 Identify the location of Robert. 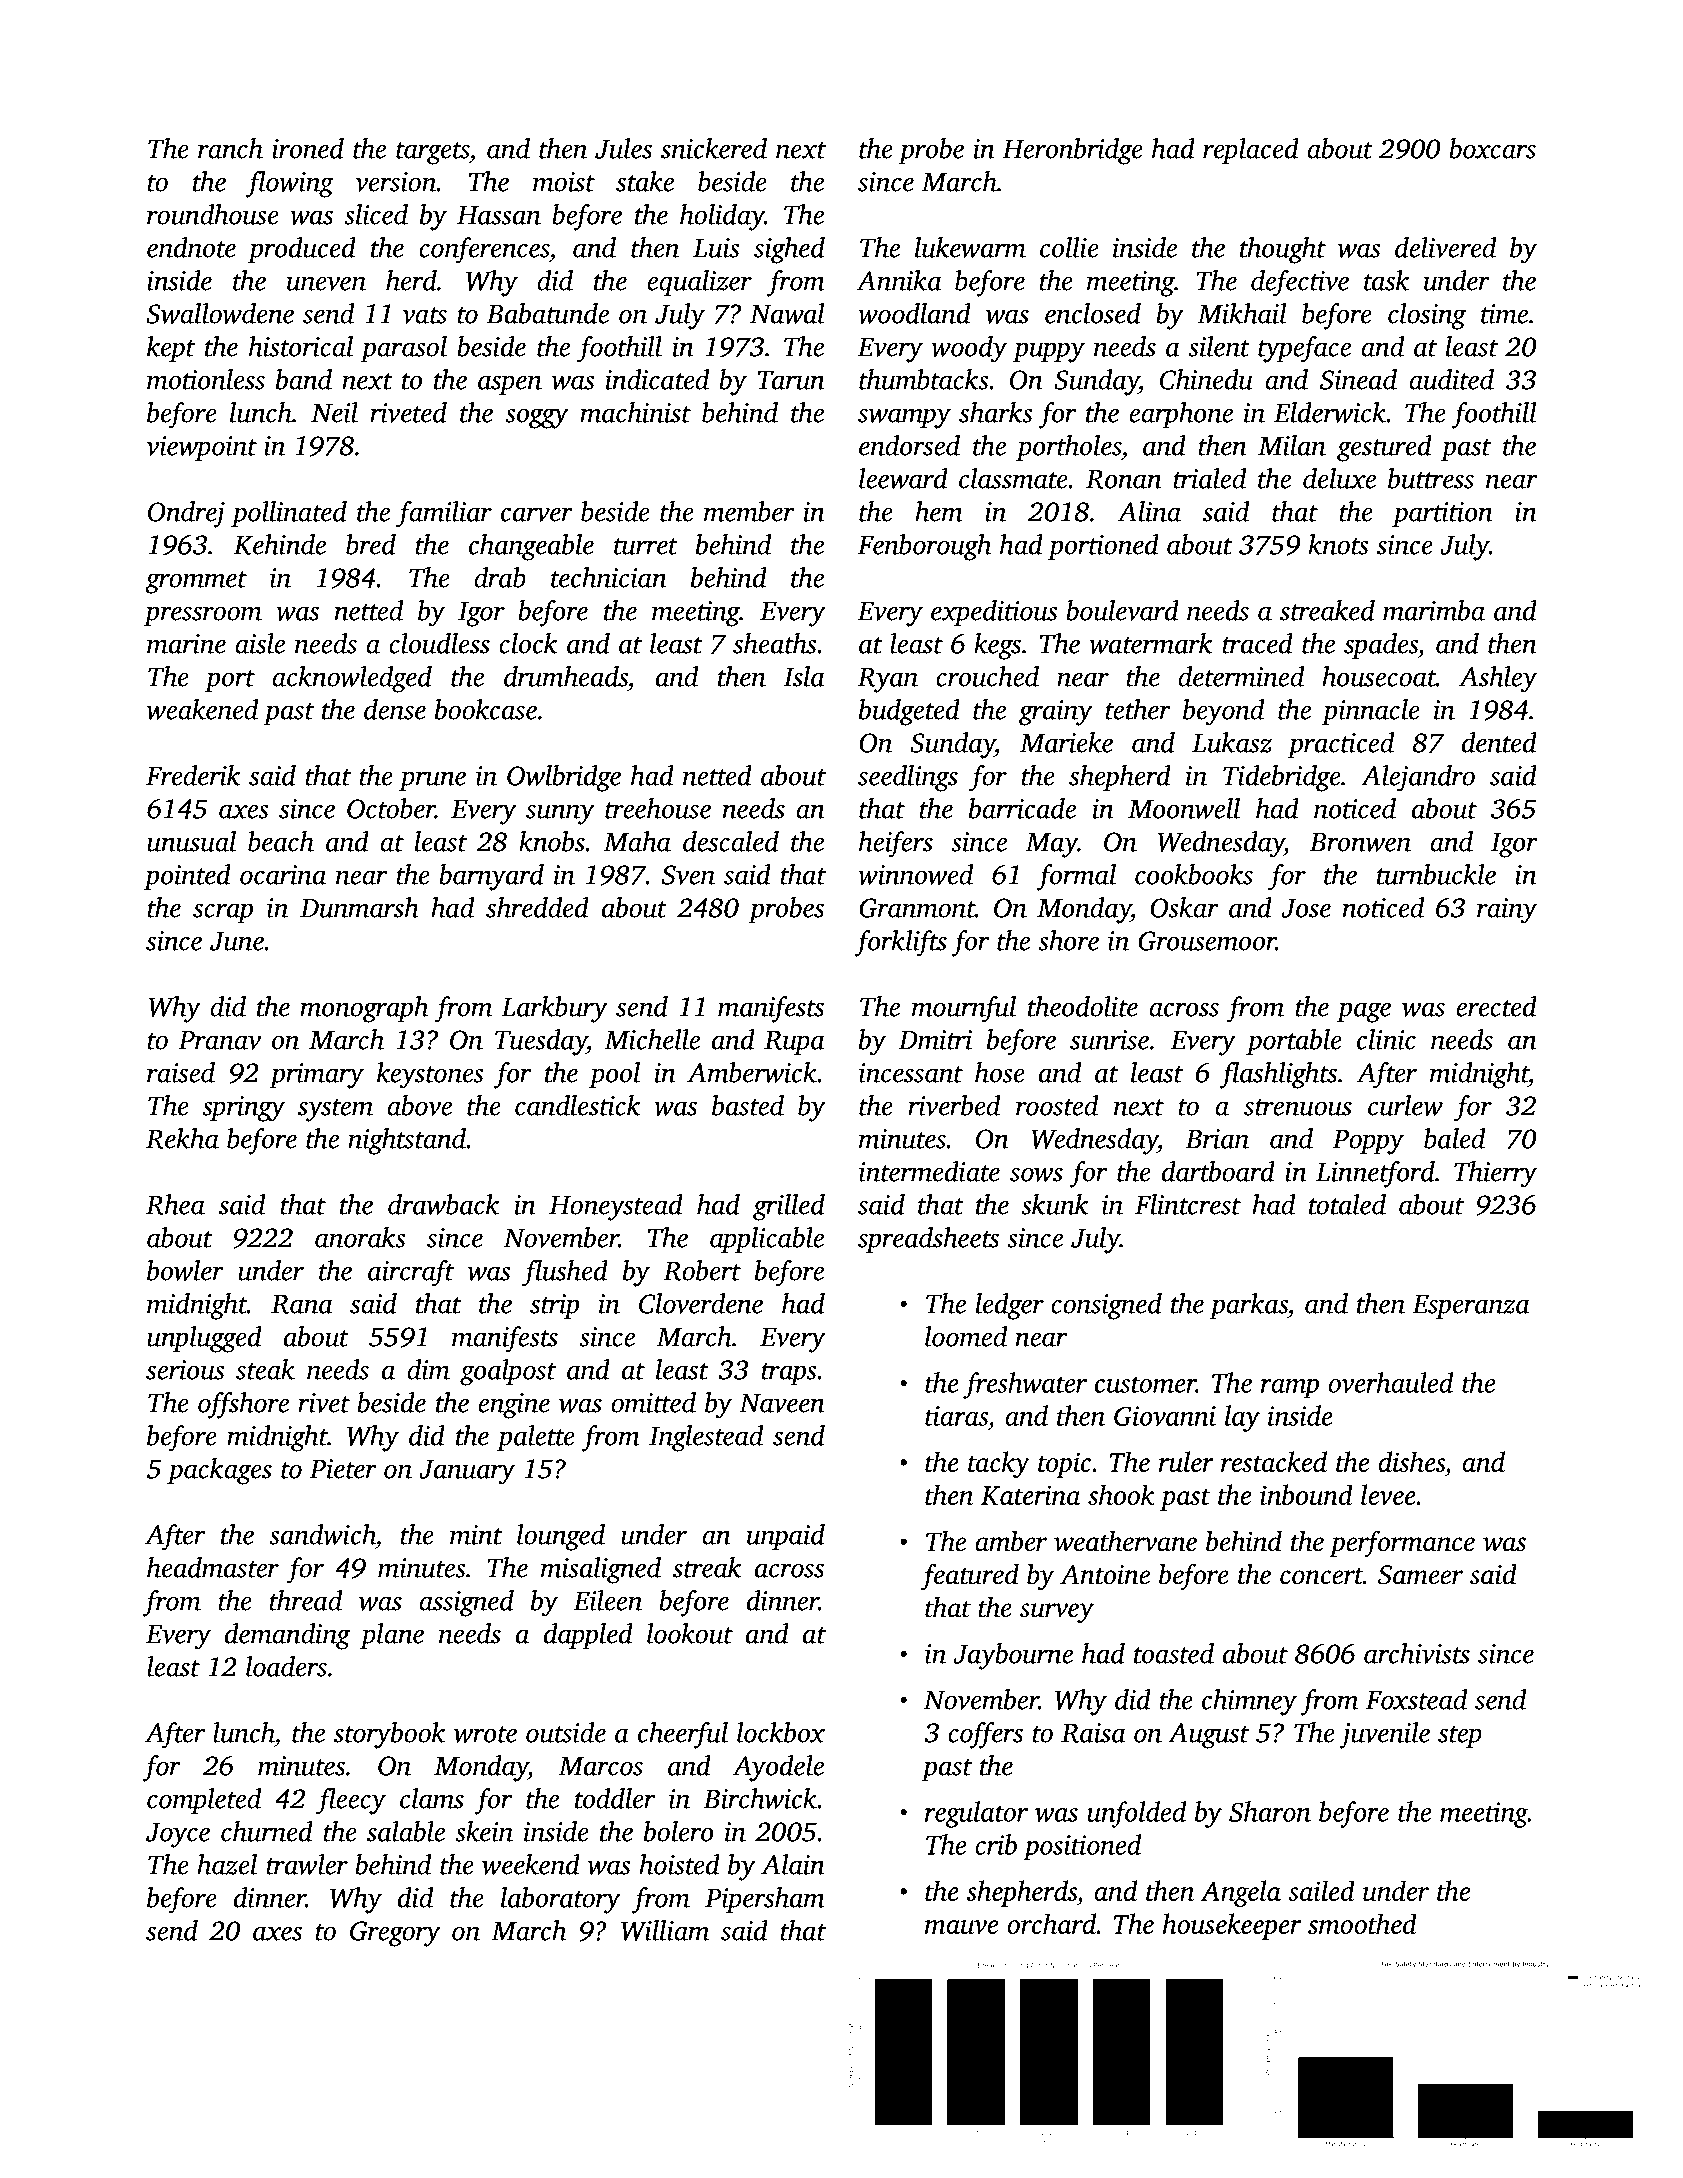
(702, 1270).
